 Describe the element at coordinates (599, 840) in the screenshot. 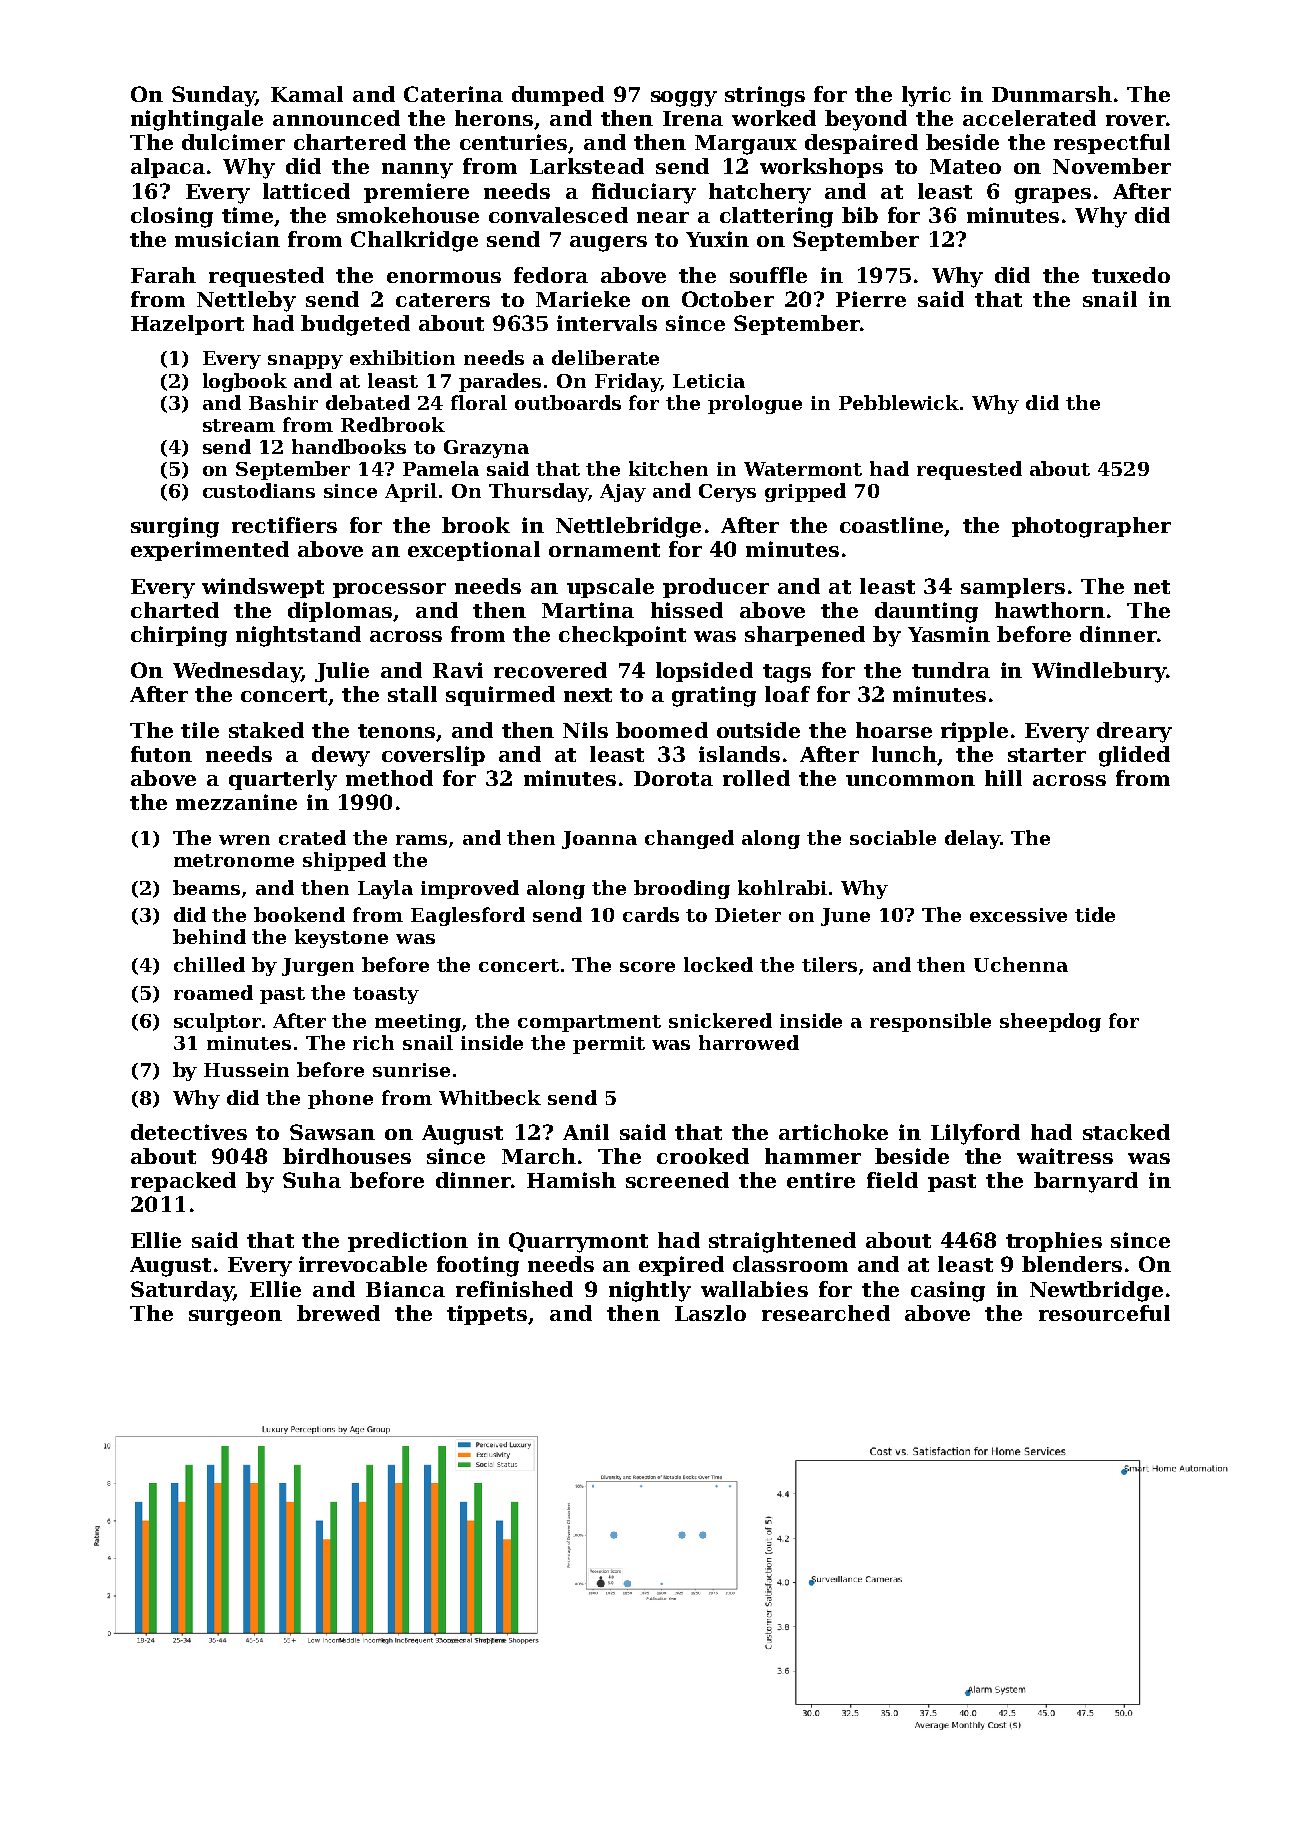

I see `Joanna` at that location.
